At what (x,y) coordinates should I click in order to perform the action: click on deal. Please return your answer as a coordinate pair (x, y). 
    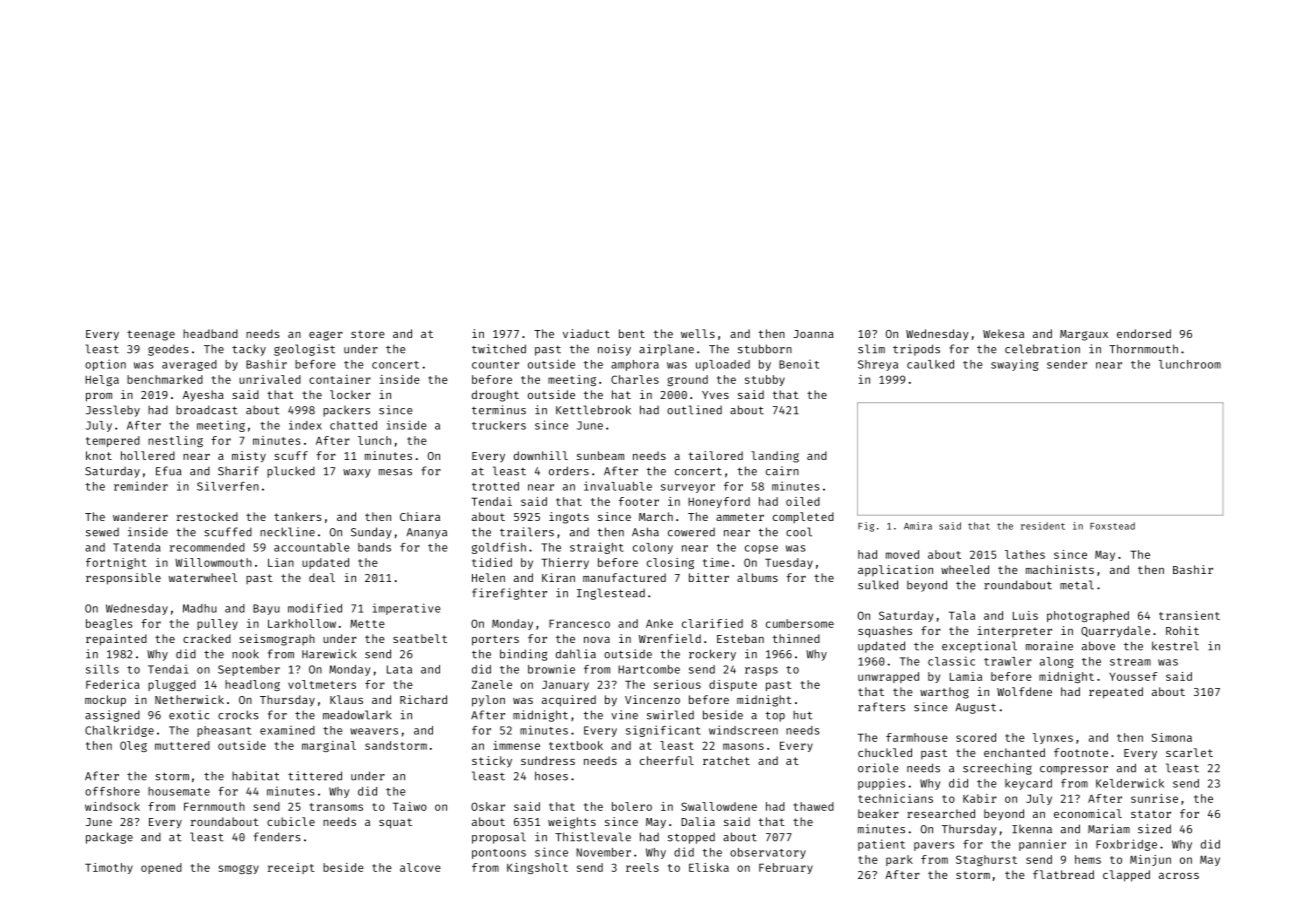
    Looking at the image, I should click on (322, 577).
